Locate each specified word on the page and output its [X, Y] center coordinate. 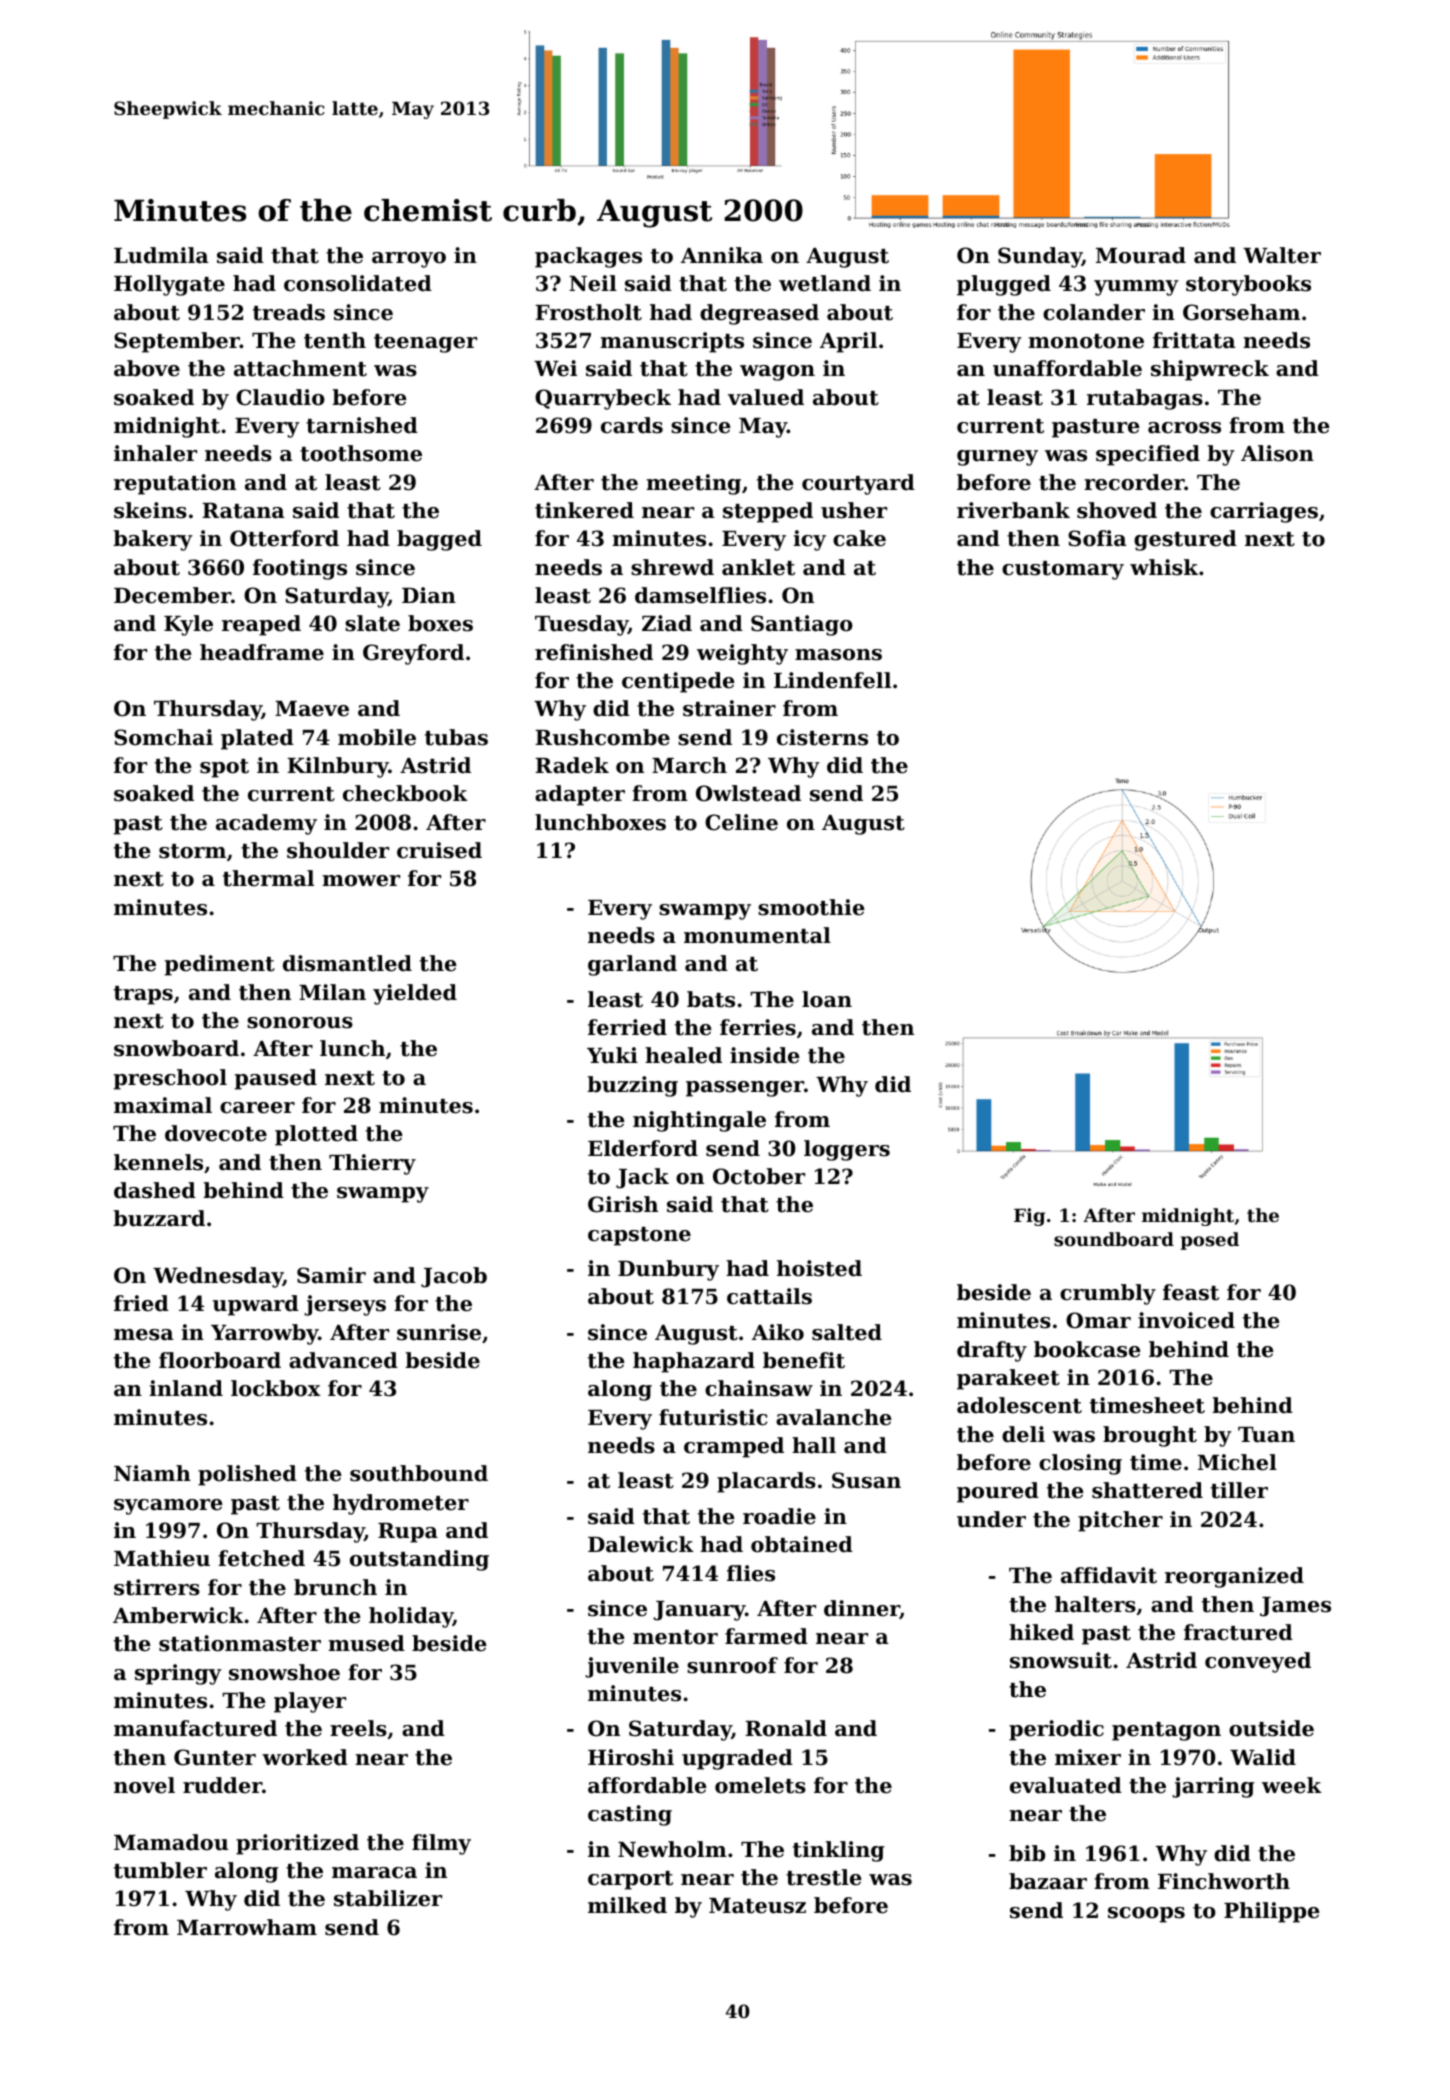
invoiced [1186, 1320]
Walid [1263, 1757]
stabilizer [388, 1898]
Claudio [280, 397]
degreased [759, 314]
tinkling [839, 1851]
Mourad [1141, 255]
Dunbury [668, 1270]
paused [276, 1079]
